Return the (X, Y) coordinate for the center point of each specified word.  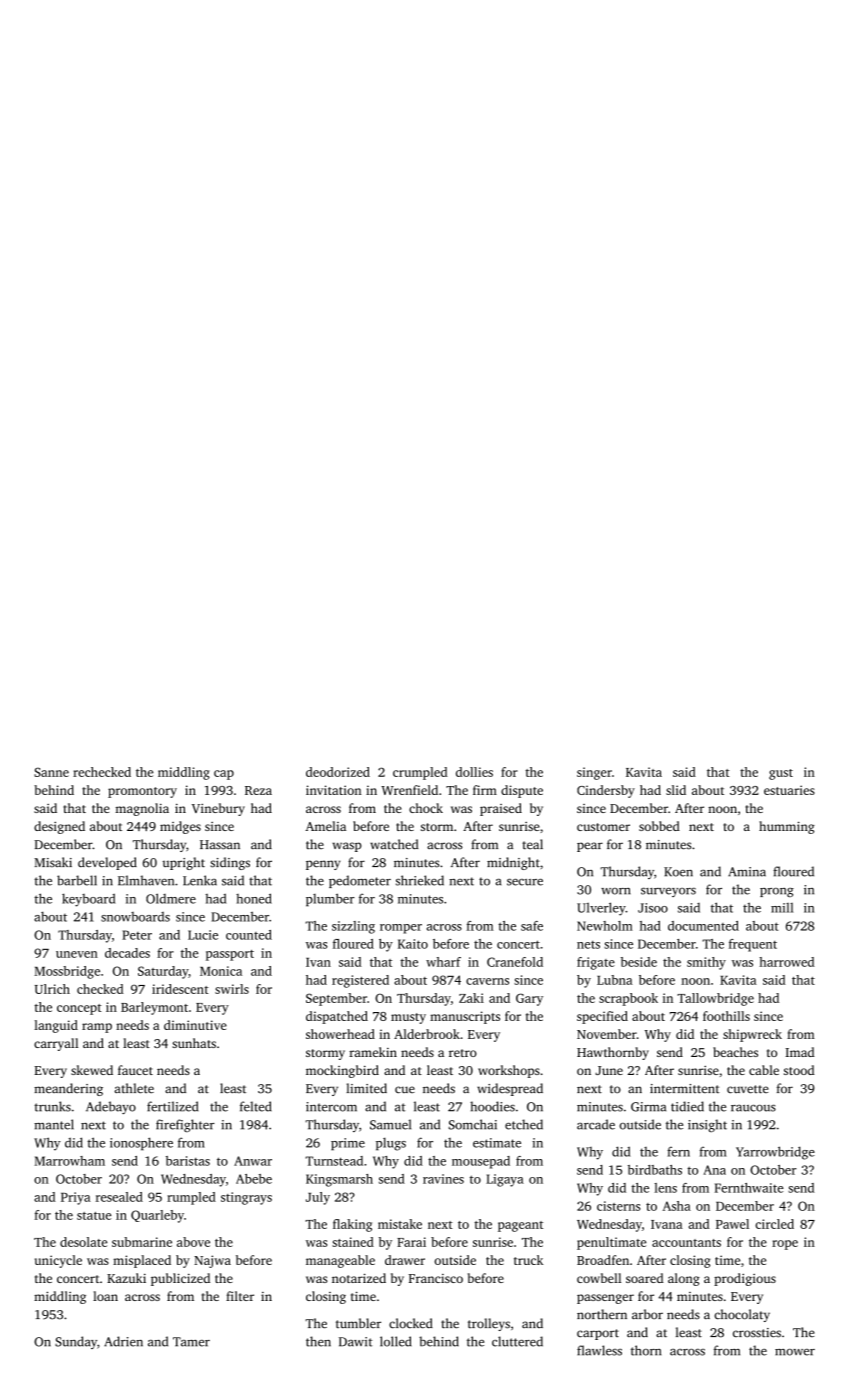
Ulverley (601, 909)
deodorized (338, 772)
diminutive (195, 1025)
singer (594, 773)
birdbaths (655, 1170)
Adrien (123, 1341)
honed (254, 898)
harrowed (787, 962)
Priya (76, 1198)
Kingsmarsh (339, 1180)
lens (665, 1188)
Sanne (51, 772)
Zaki (471, 998)
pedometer (360, 881)
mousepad (481, 1162)
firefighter (185, 1125)
